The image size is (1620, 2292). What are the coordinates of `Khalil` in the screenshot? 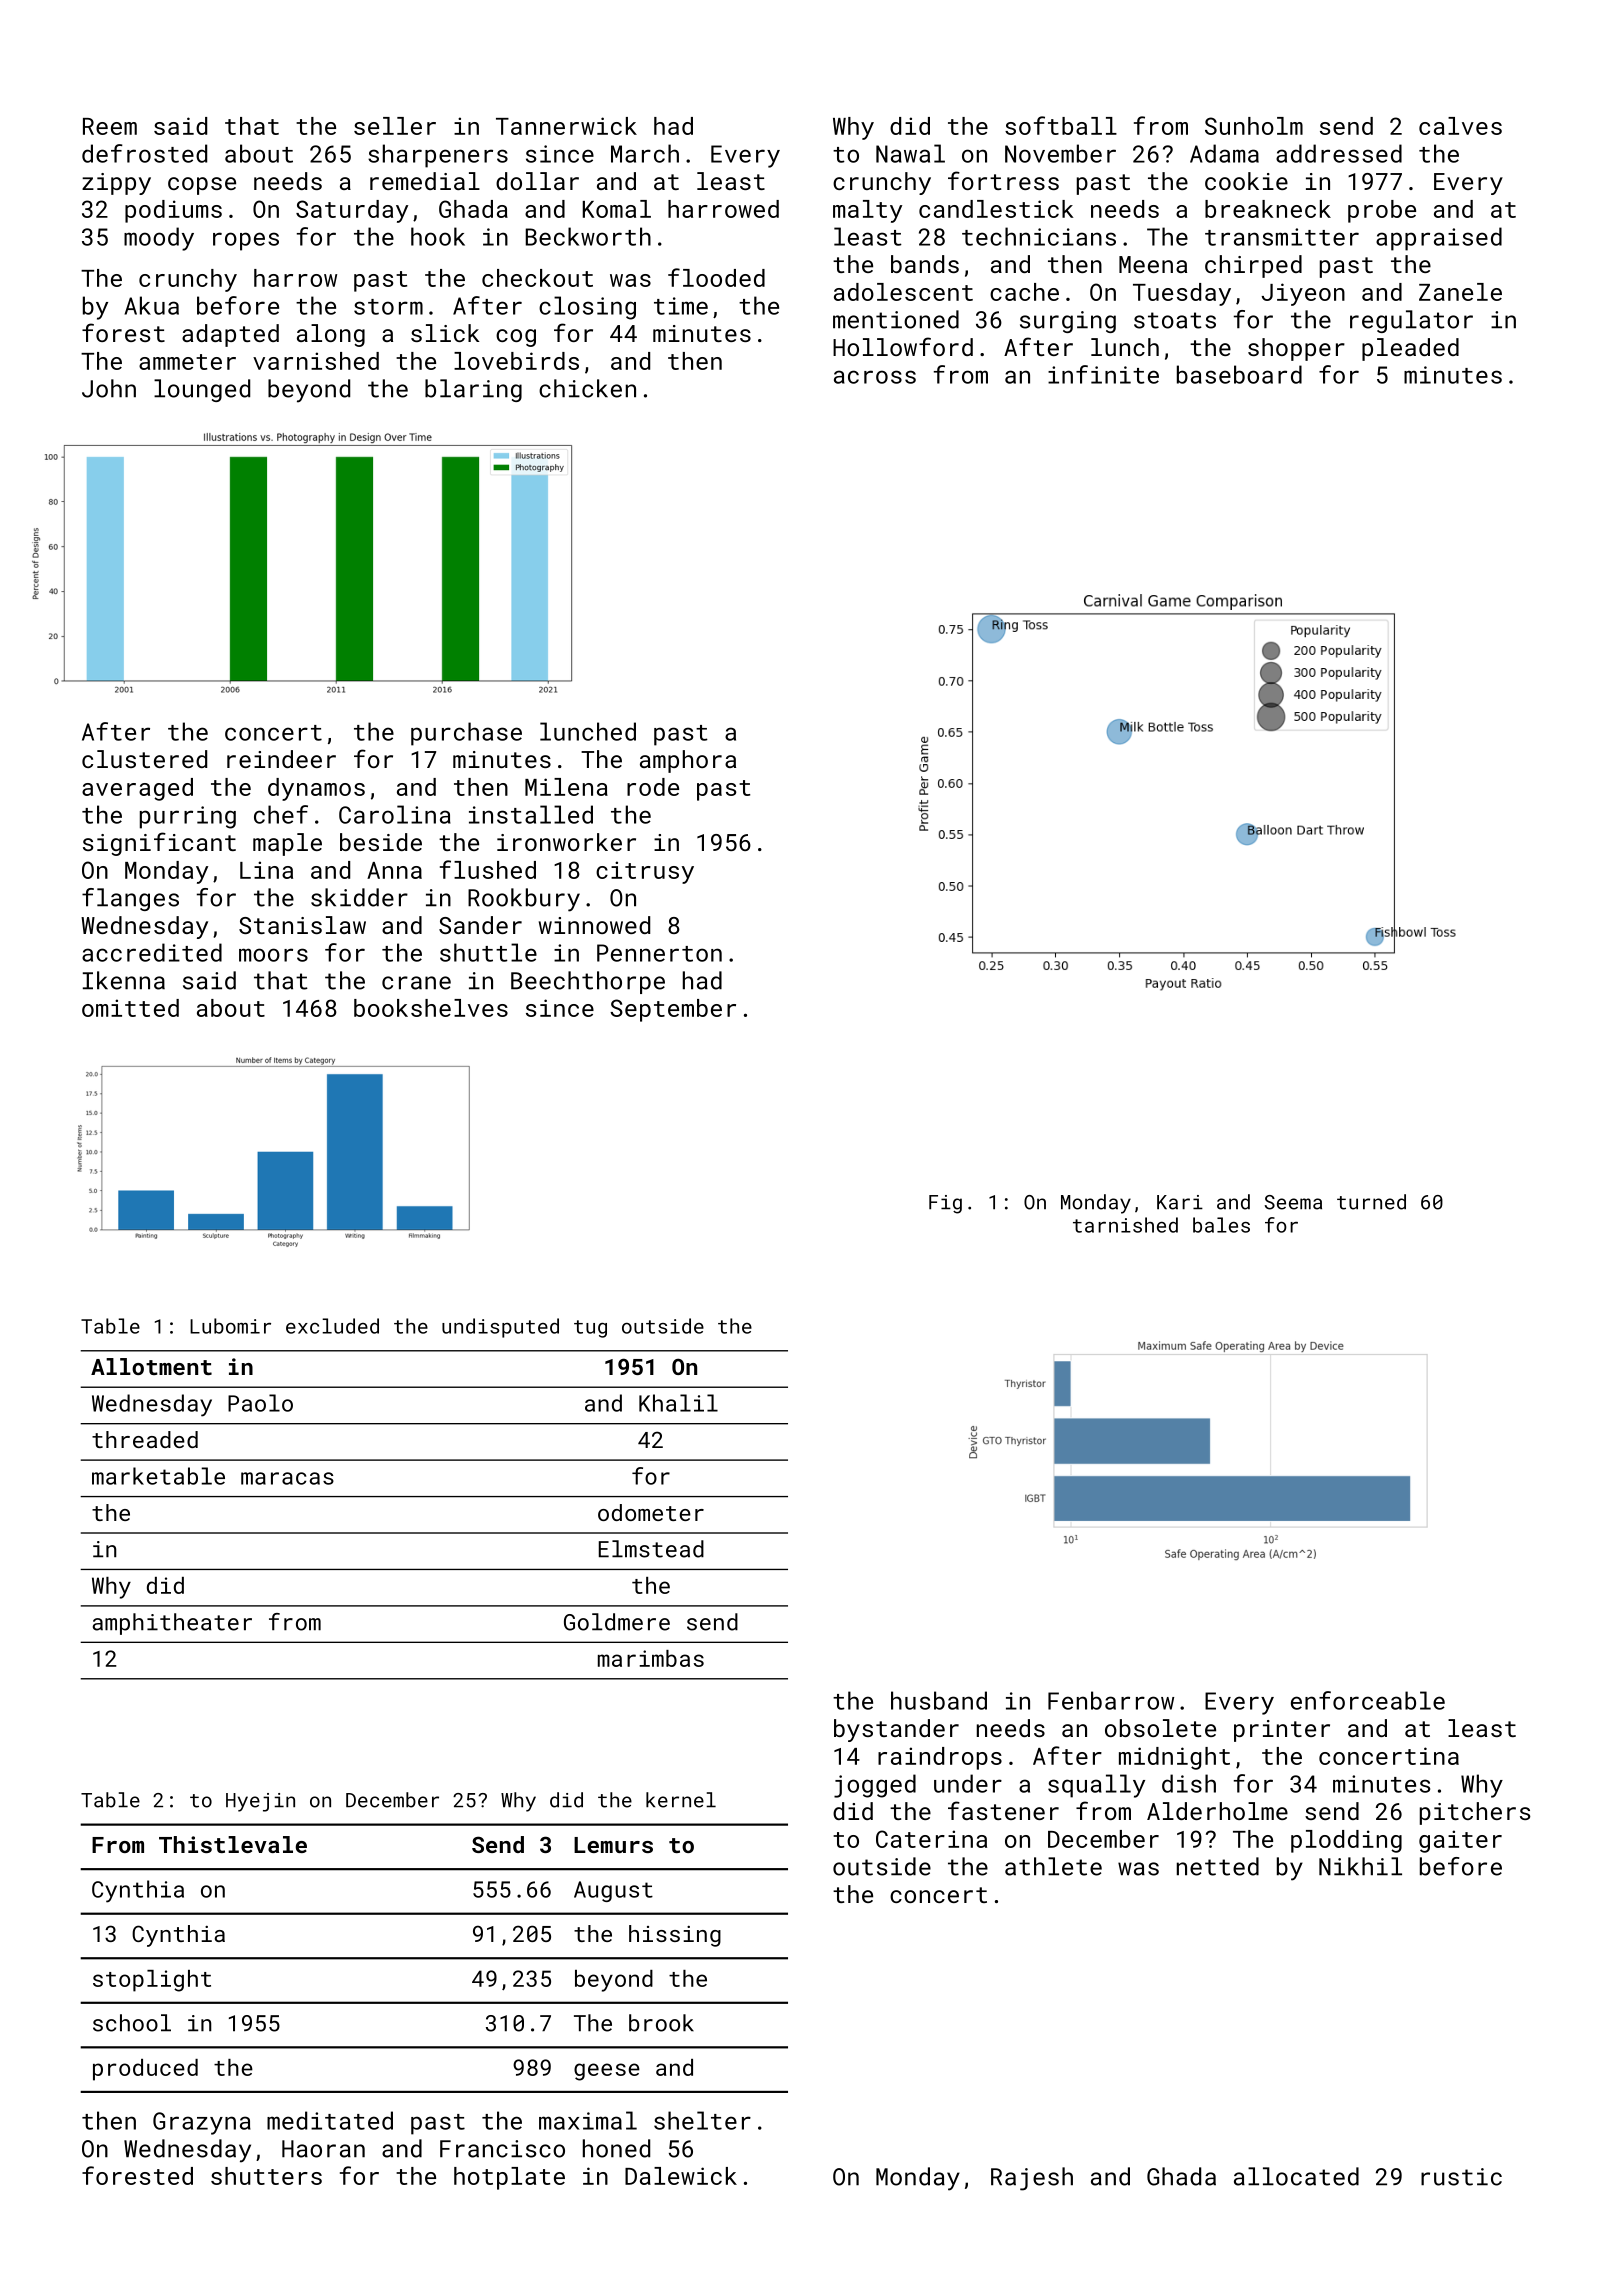 It's located at (678, 1403).
